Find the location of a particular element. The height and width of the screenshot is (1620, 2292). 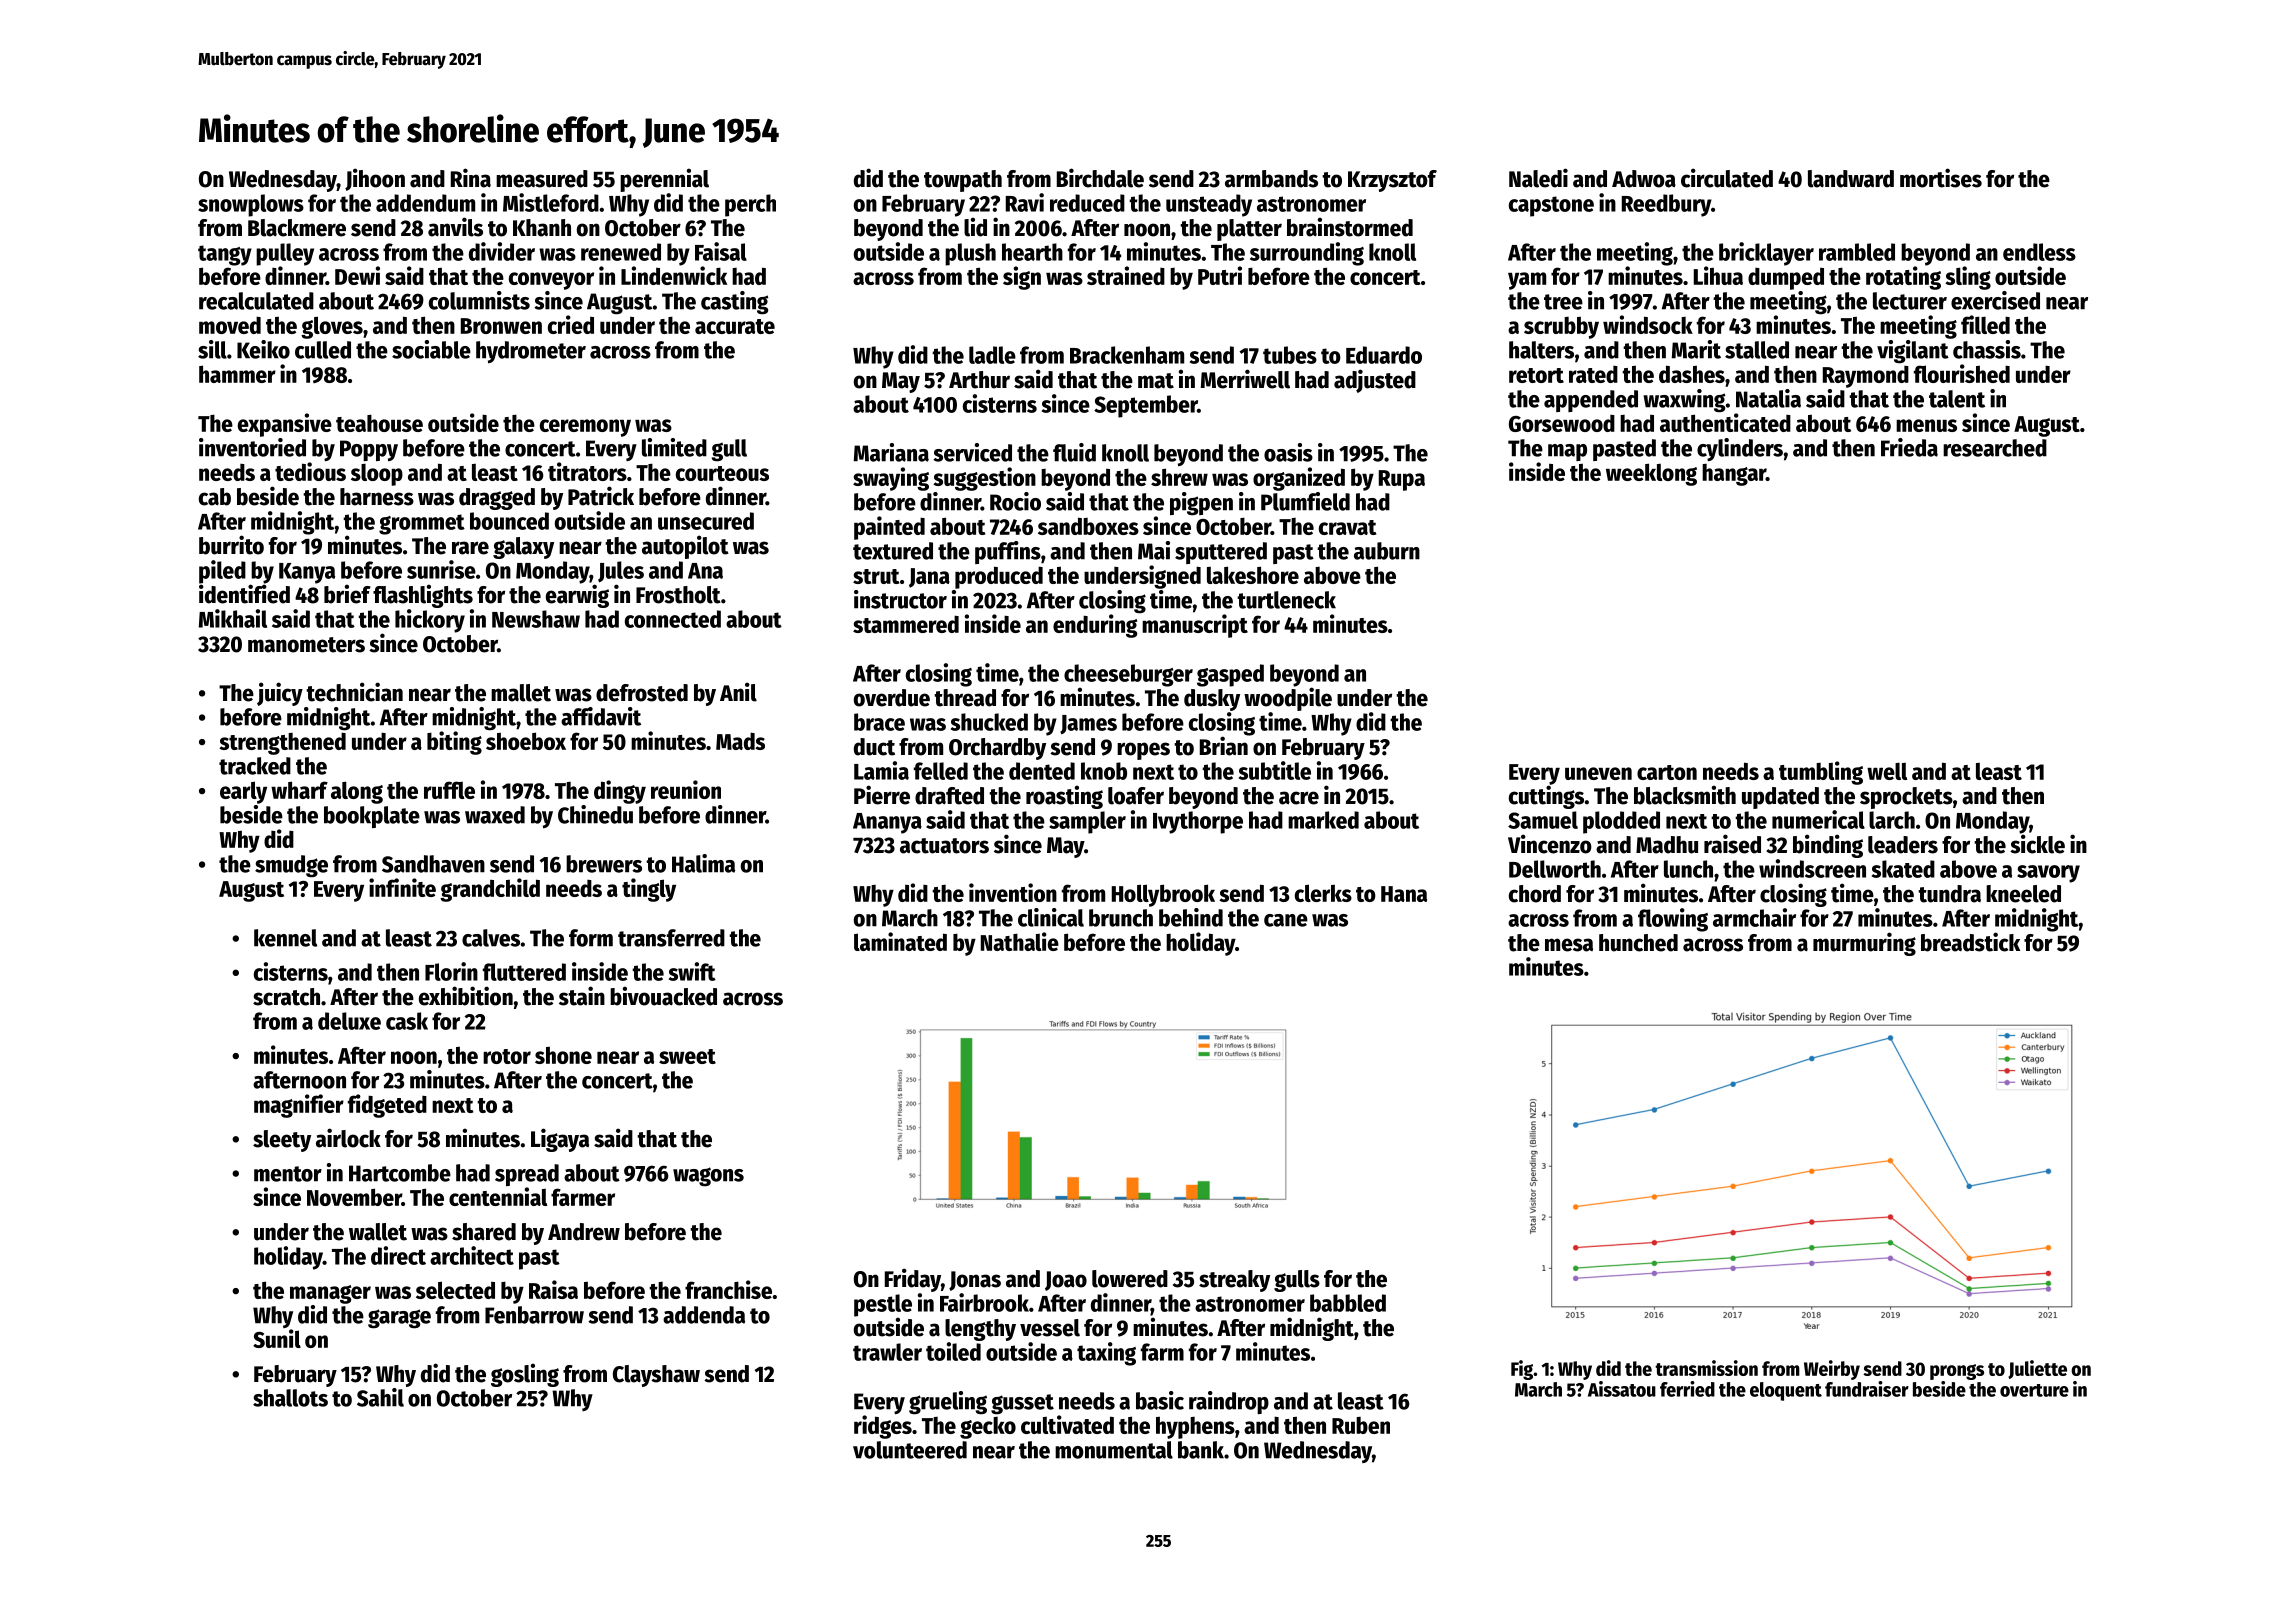

affidavit is located at coordinates (601, 716).
